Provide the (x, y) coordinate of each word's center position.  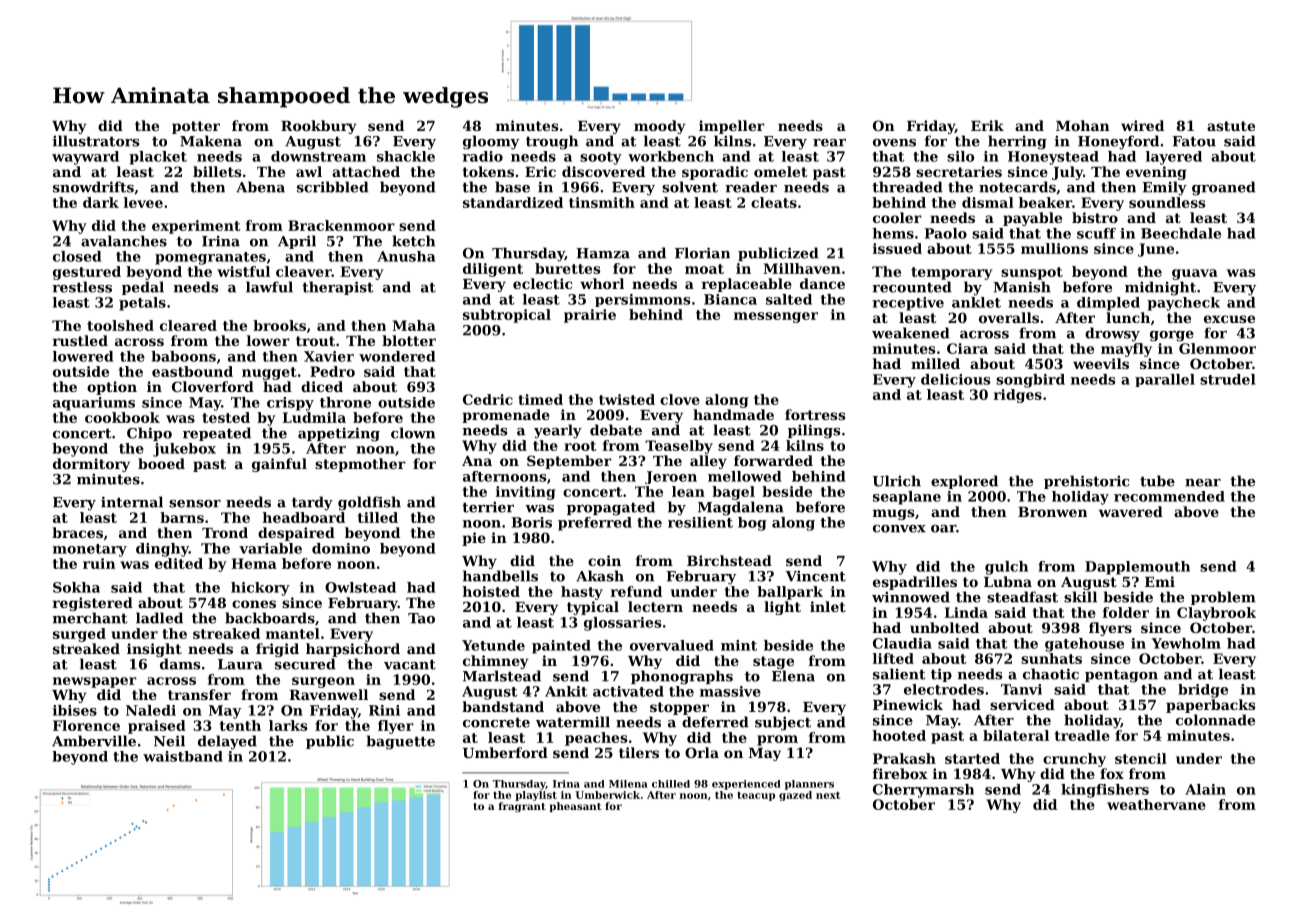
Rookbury (319, 127)
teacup (756, 796)
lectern (655, 606)
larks (288, 725)
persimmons (642, 300)
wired (1142, 125)
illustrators (96, 141)
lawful (269, 287)
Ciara (967, 348)
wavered (1131, 511)
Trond (225, 532)
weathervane (1156, 804)
